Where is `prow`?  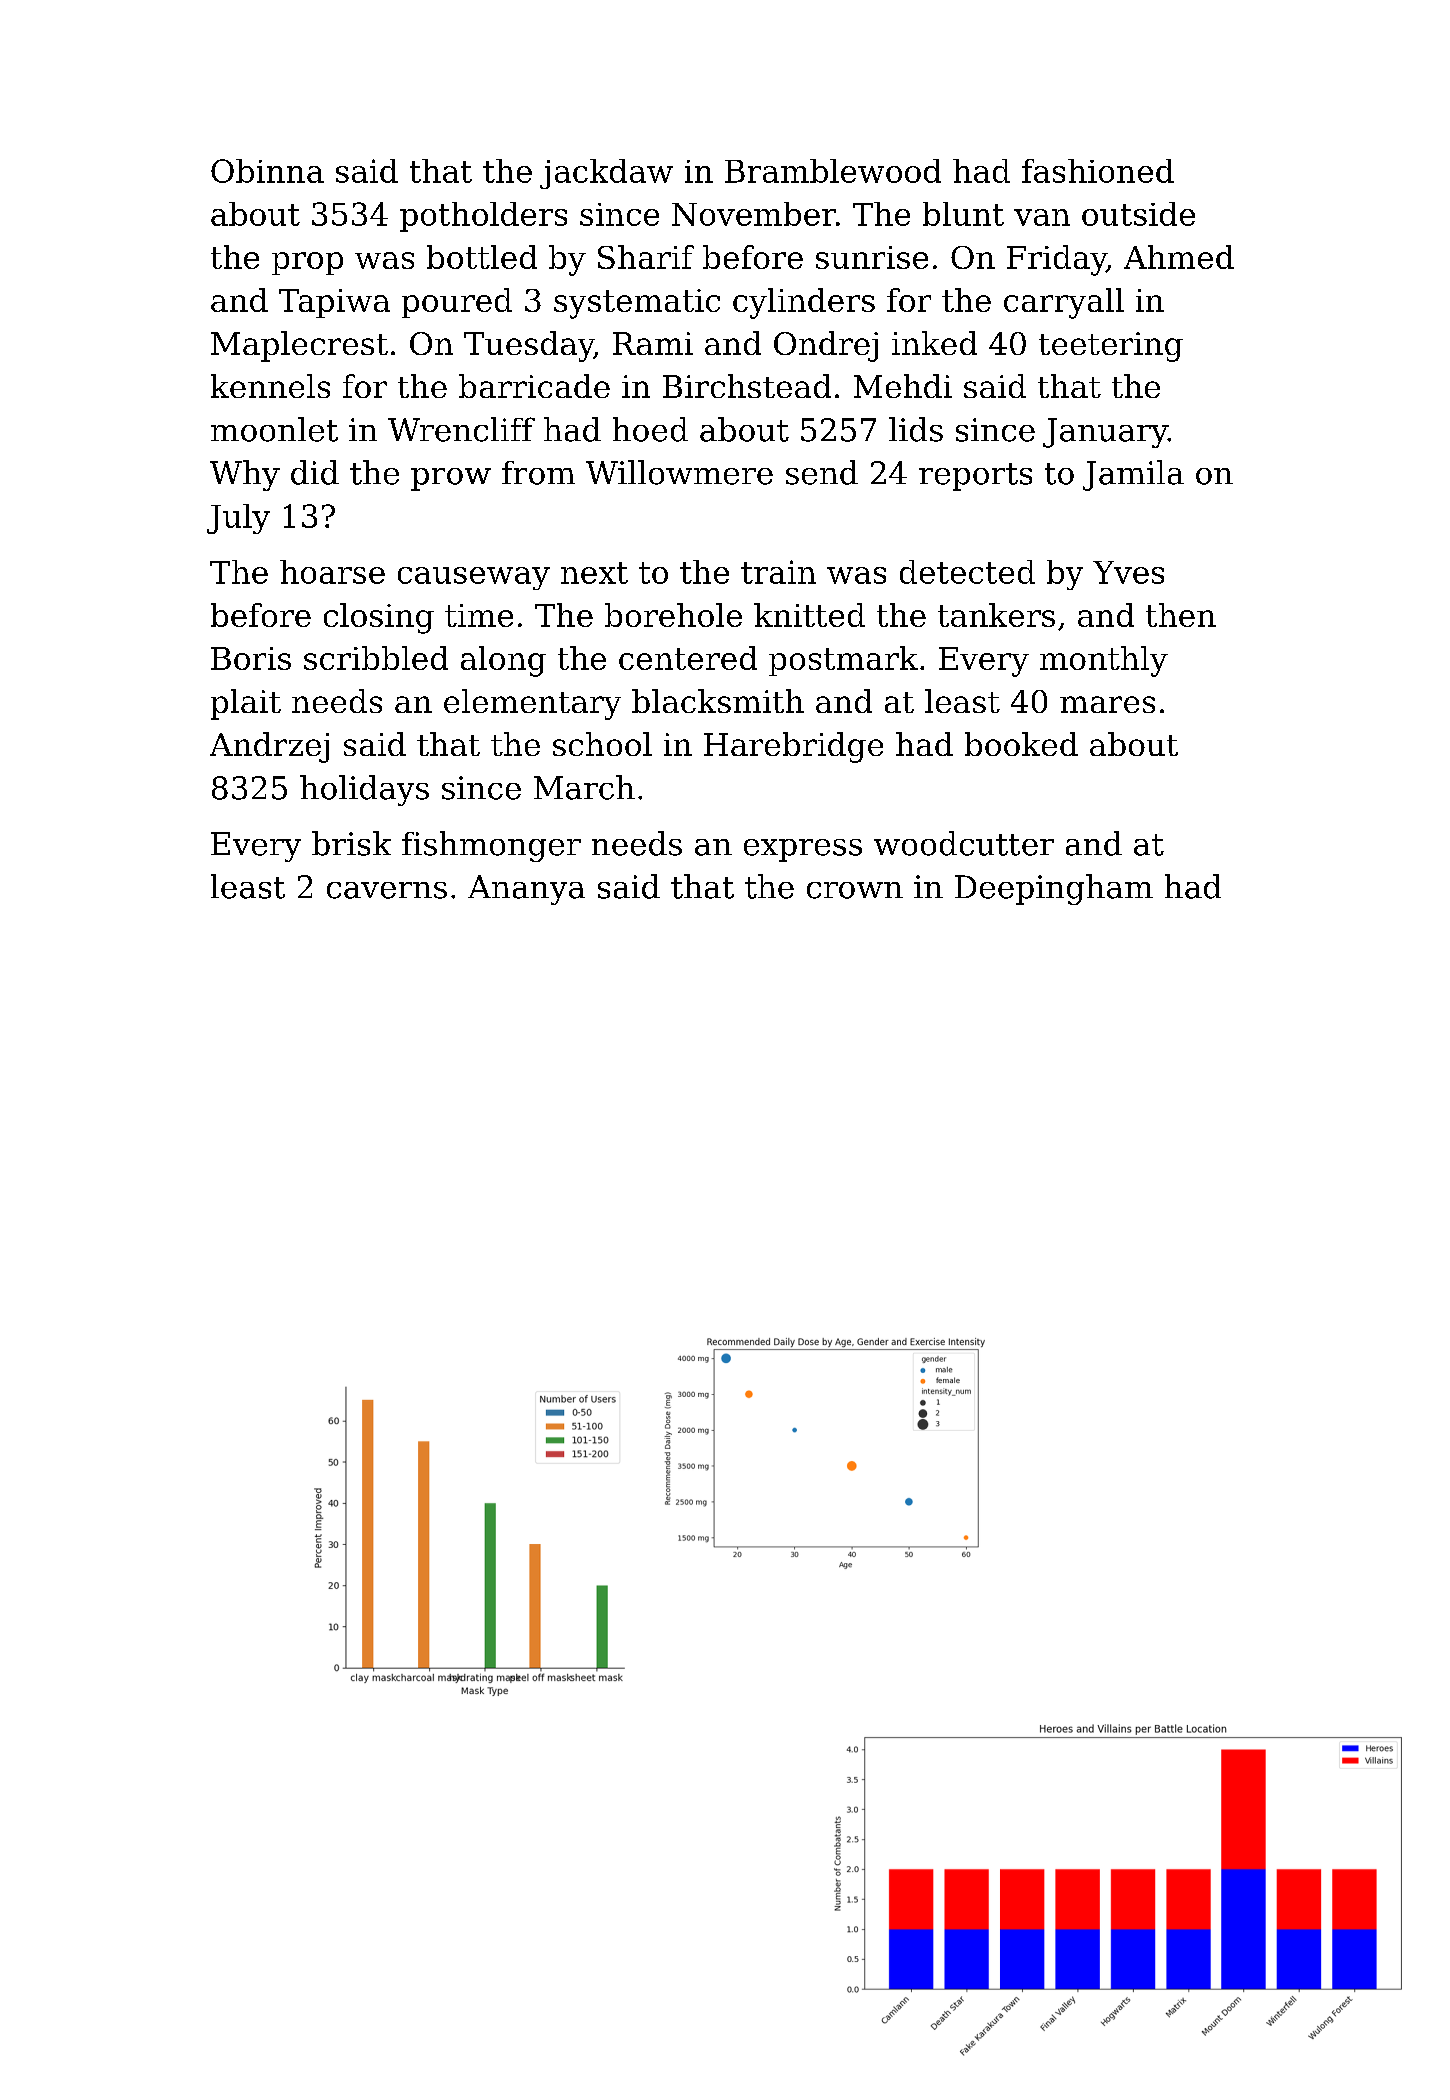
prow is located at coordinates (451, 479).
